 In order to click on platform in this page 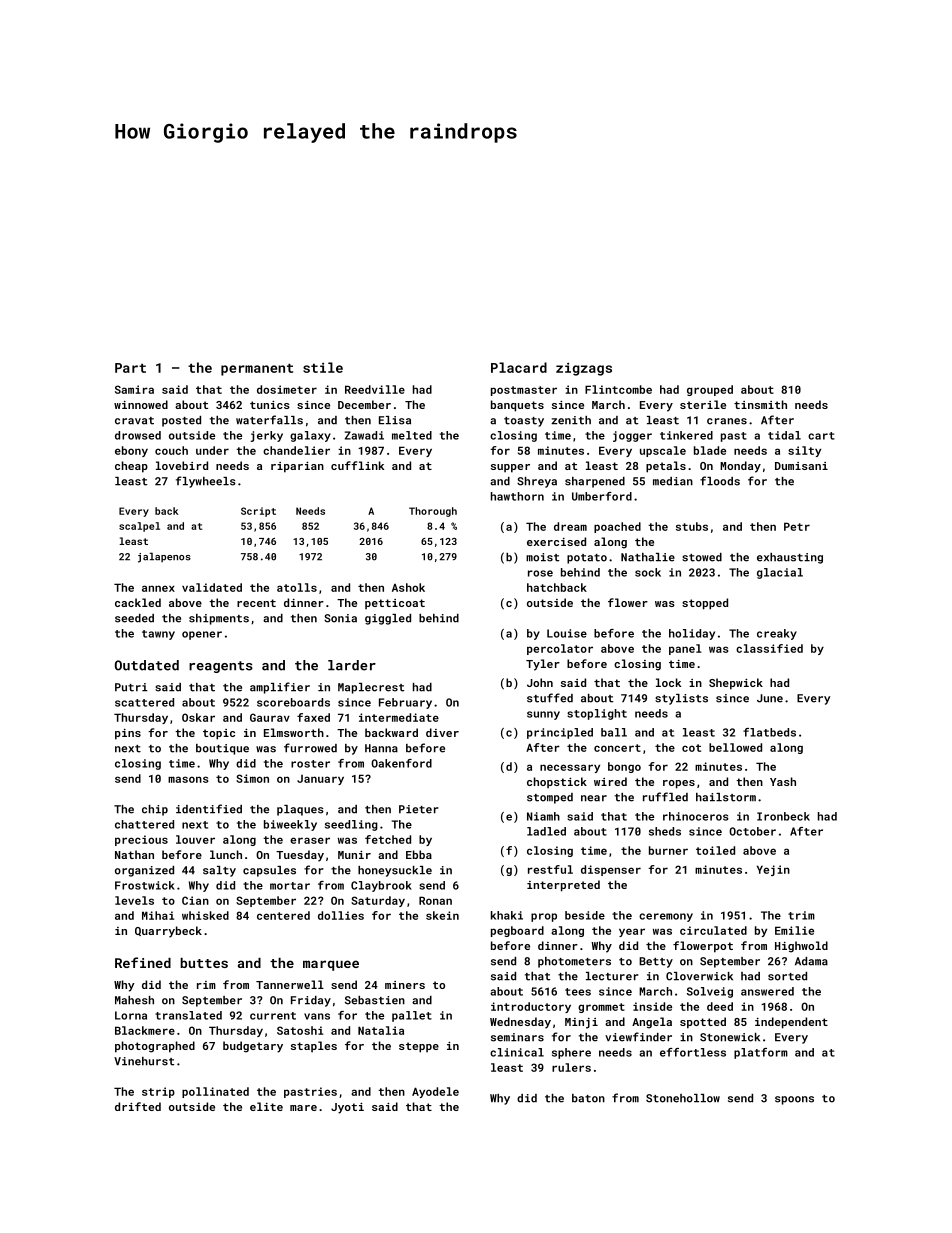, I will do `click(761, 1053)`.
